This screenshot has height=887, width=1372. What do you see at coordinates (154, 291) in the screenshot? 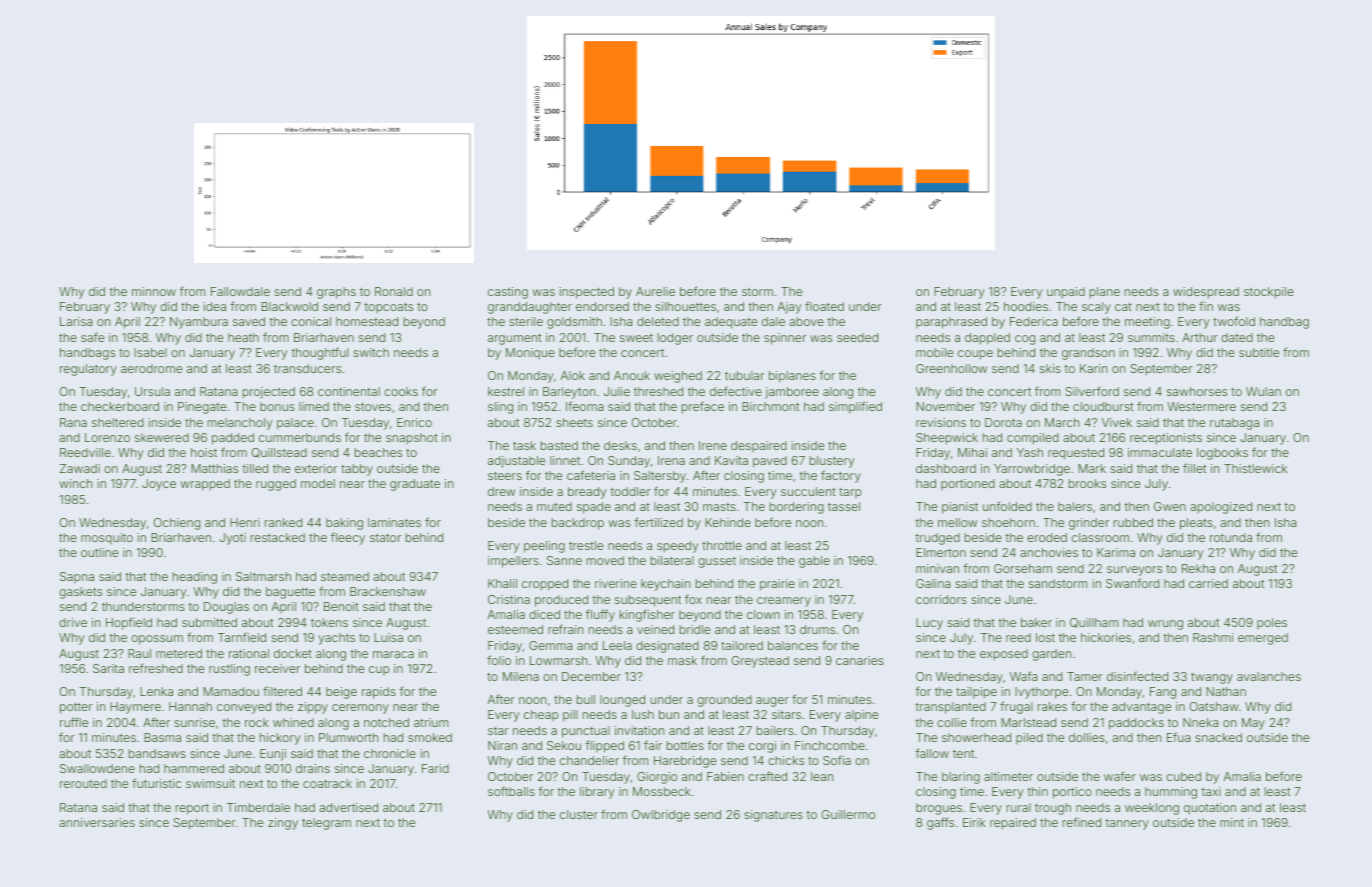
I see `minnow` at bounding box center [154, 291].
